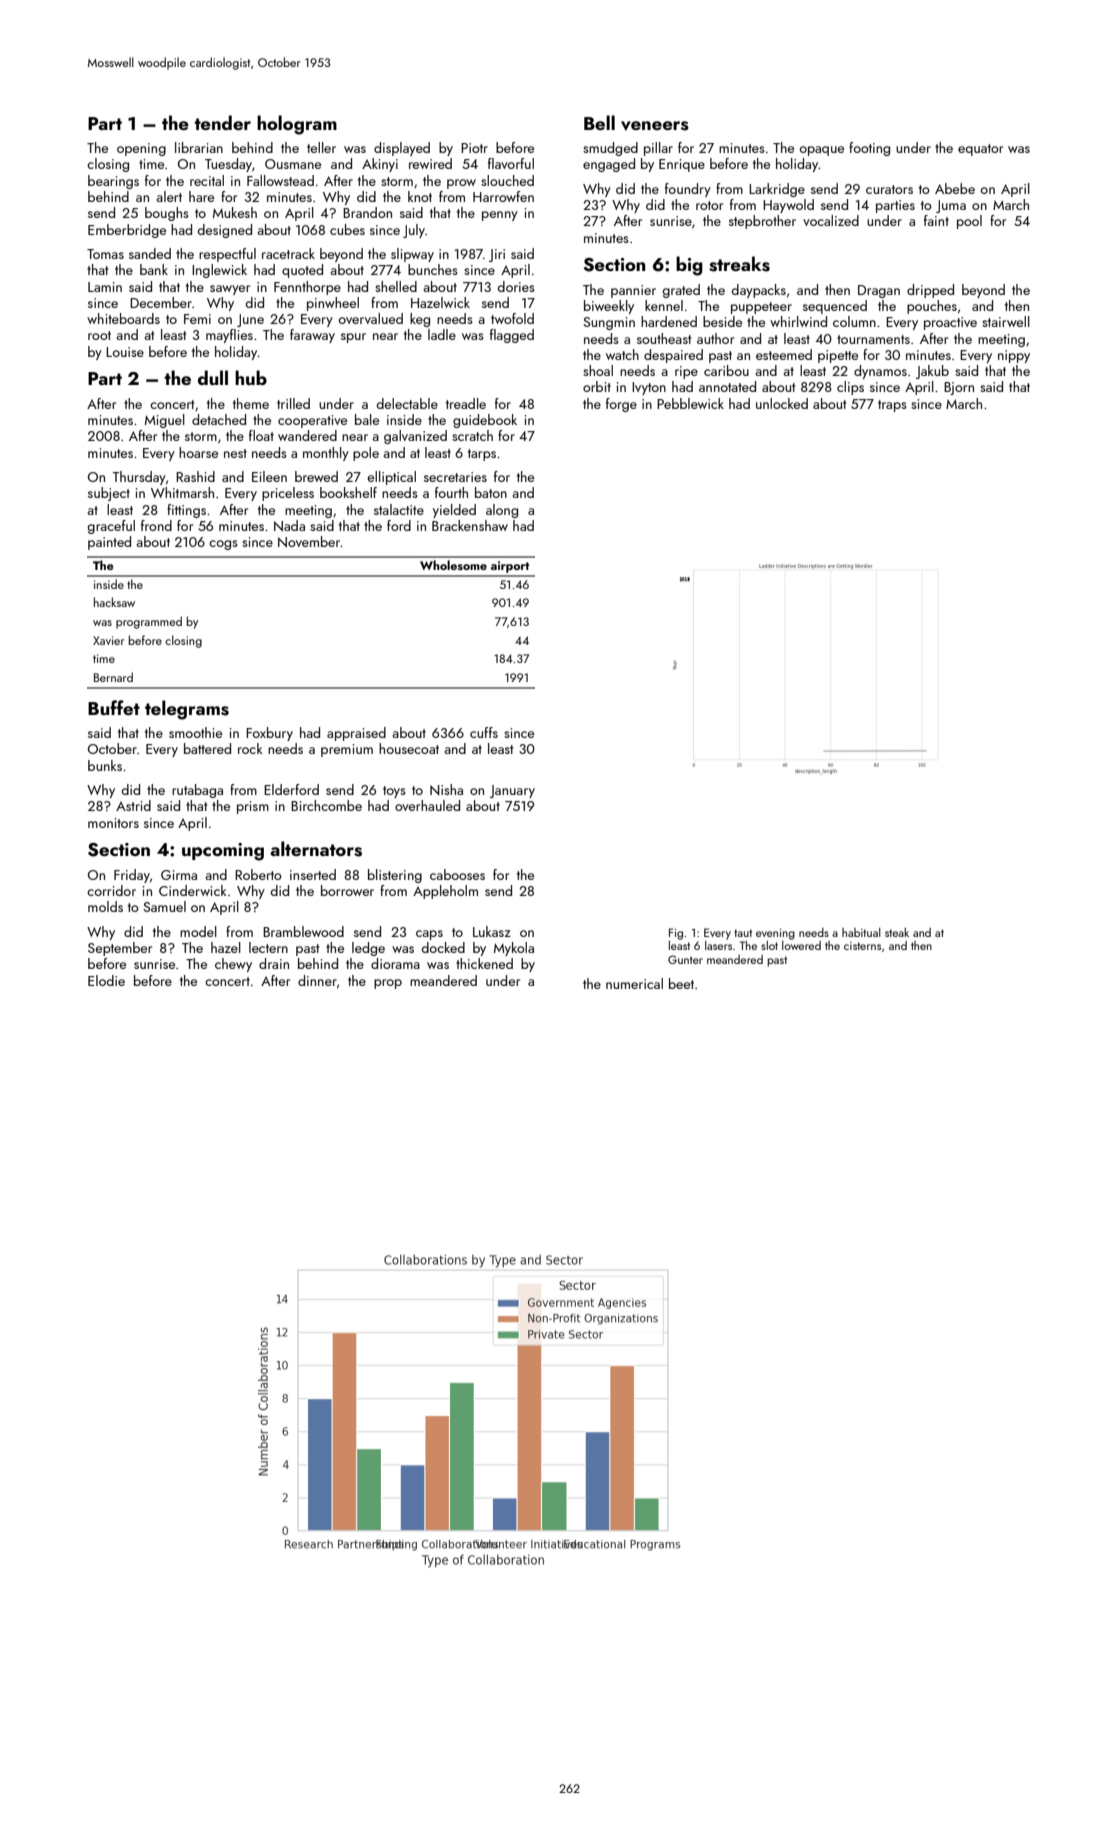  What do you see at coordinates (980, 150) in the screenshot?
I see `equator` at bounding box center [980, 150].
